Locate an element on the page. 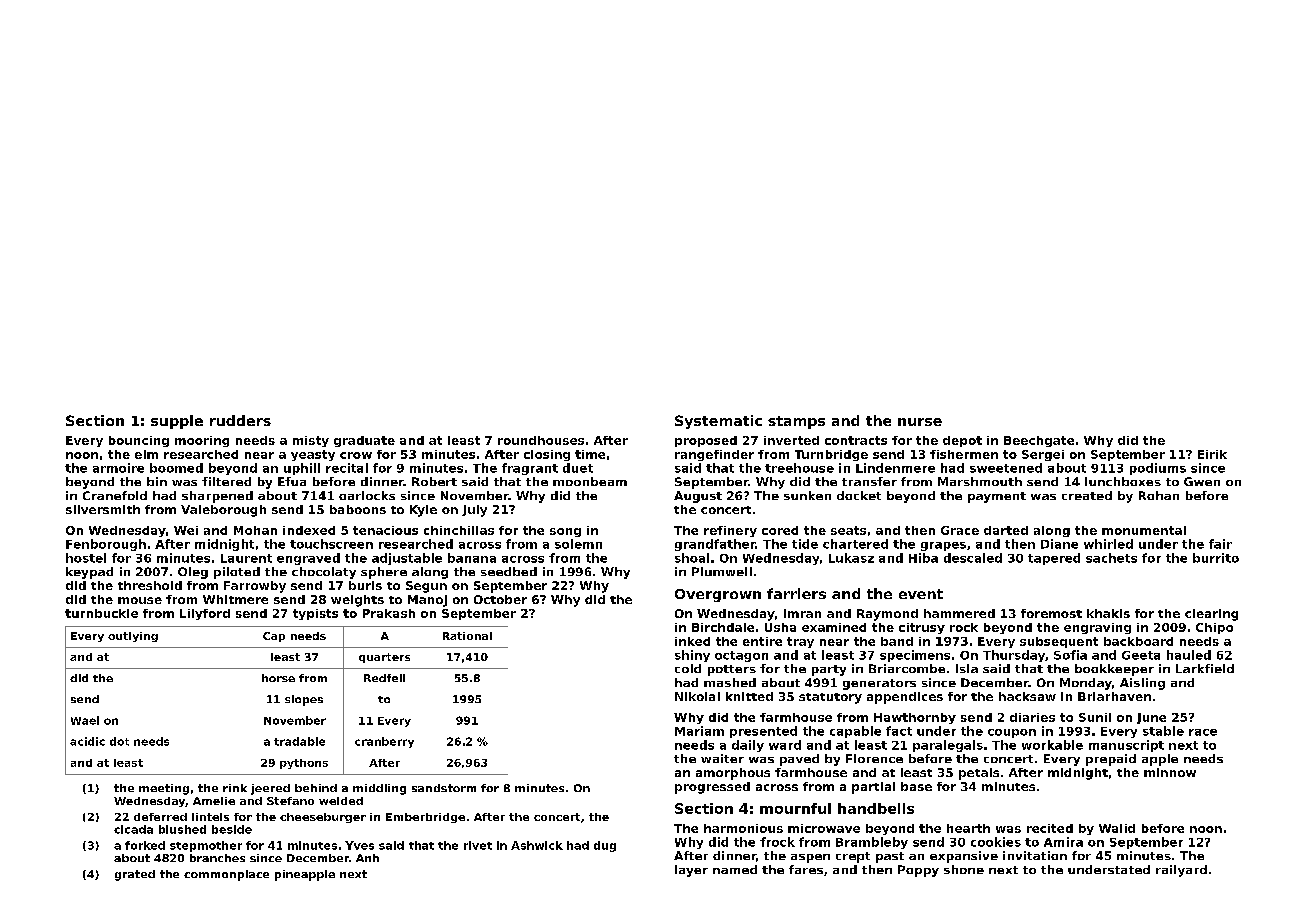  nurse is located at coordinates (920, 422).
